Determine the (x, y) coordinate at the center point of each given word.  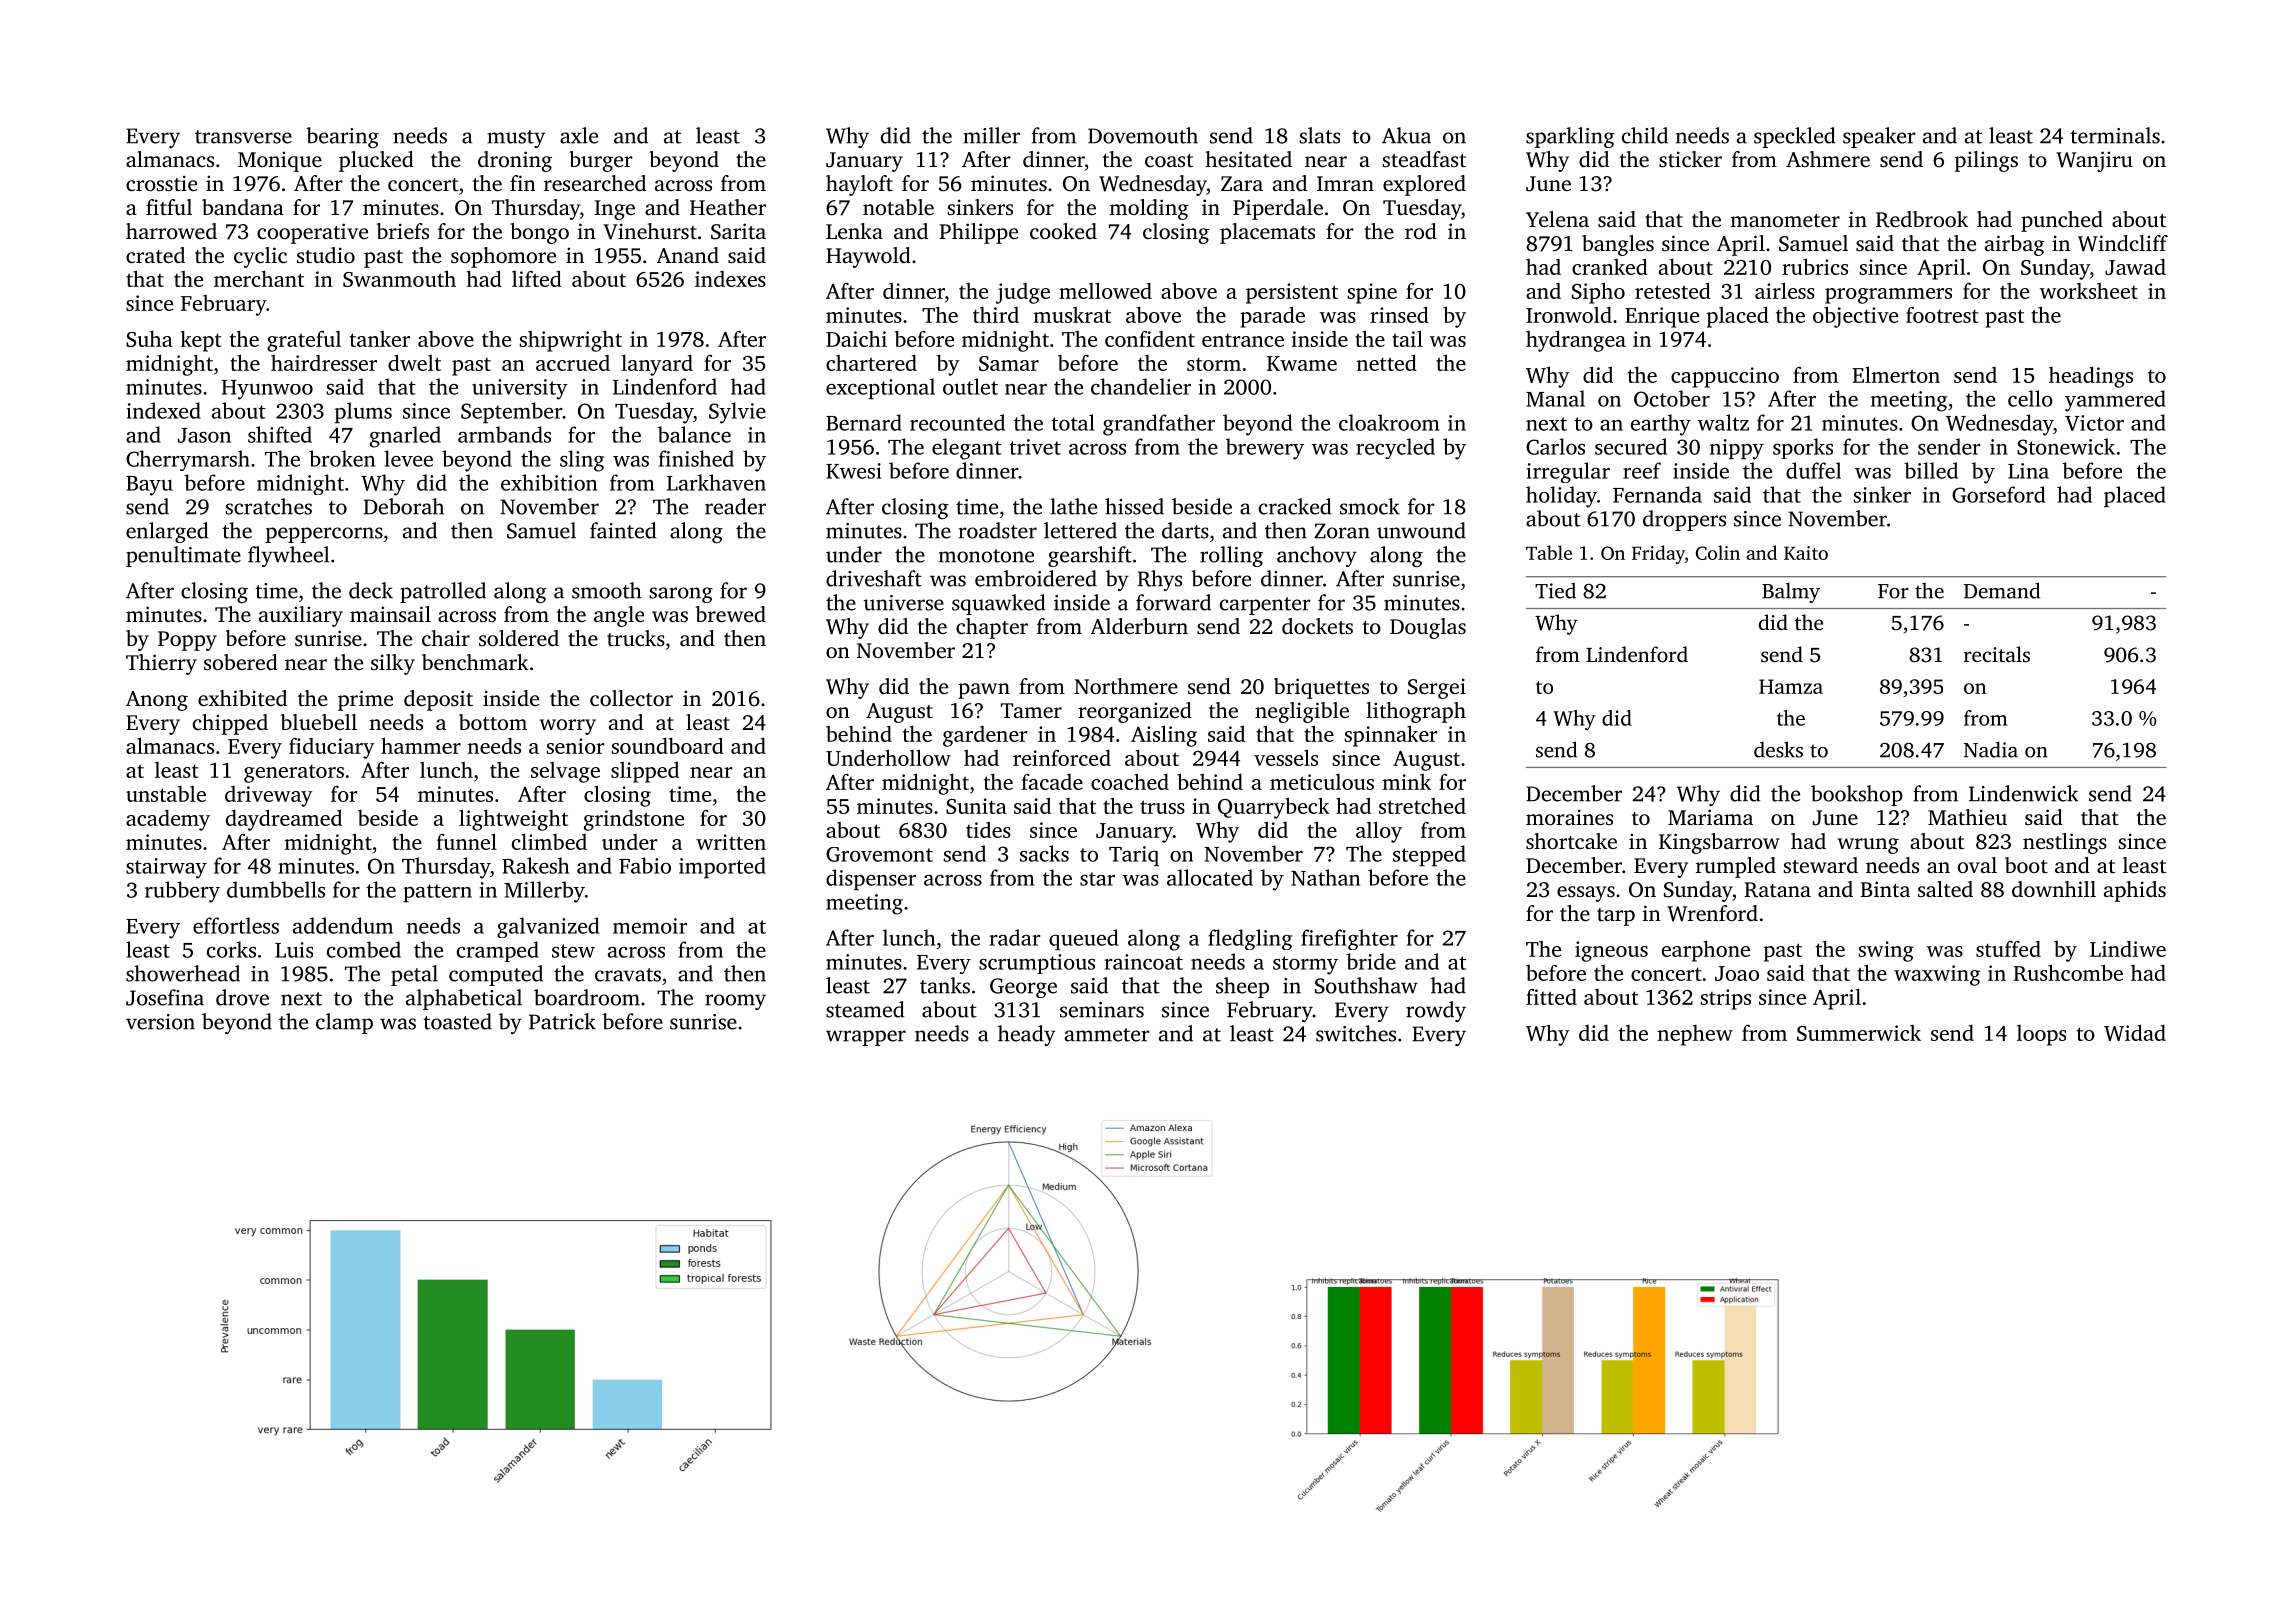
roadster (997, 530)
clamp (344, 1023)
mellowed (1105, 290)
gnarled (405, 437)
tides (988, 830)
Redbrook (1922, 219)
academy (168, 820)
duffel (1813, 470)
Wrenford (1712, 913)
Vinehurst (650, 231)
